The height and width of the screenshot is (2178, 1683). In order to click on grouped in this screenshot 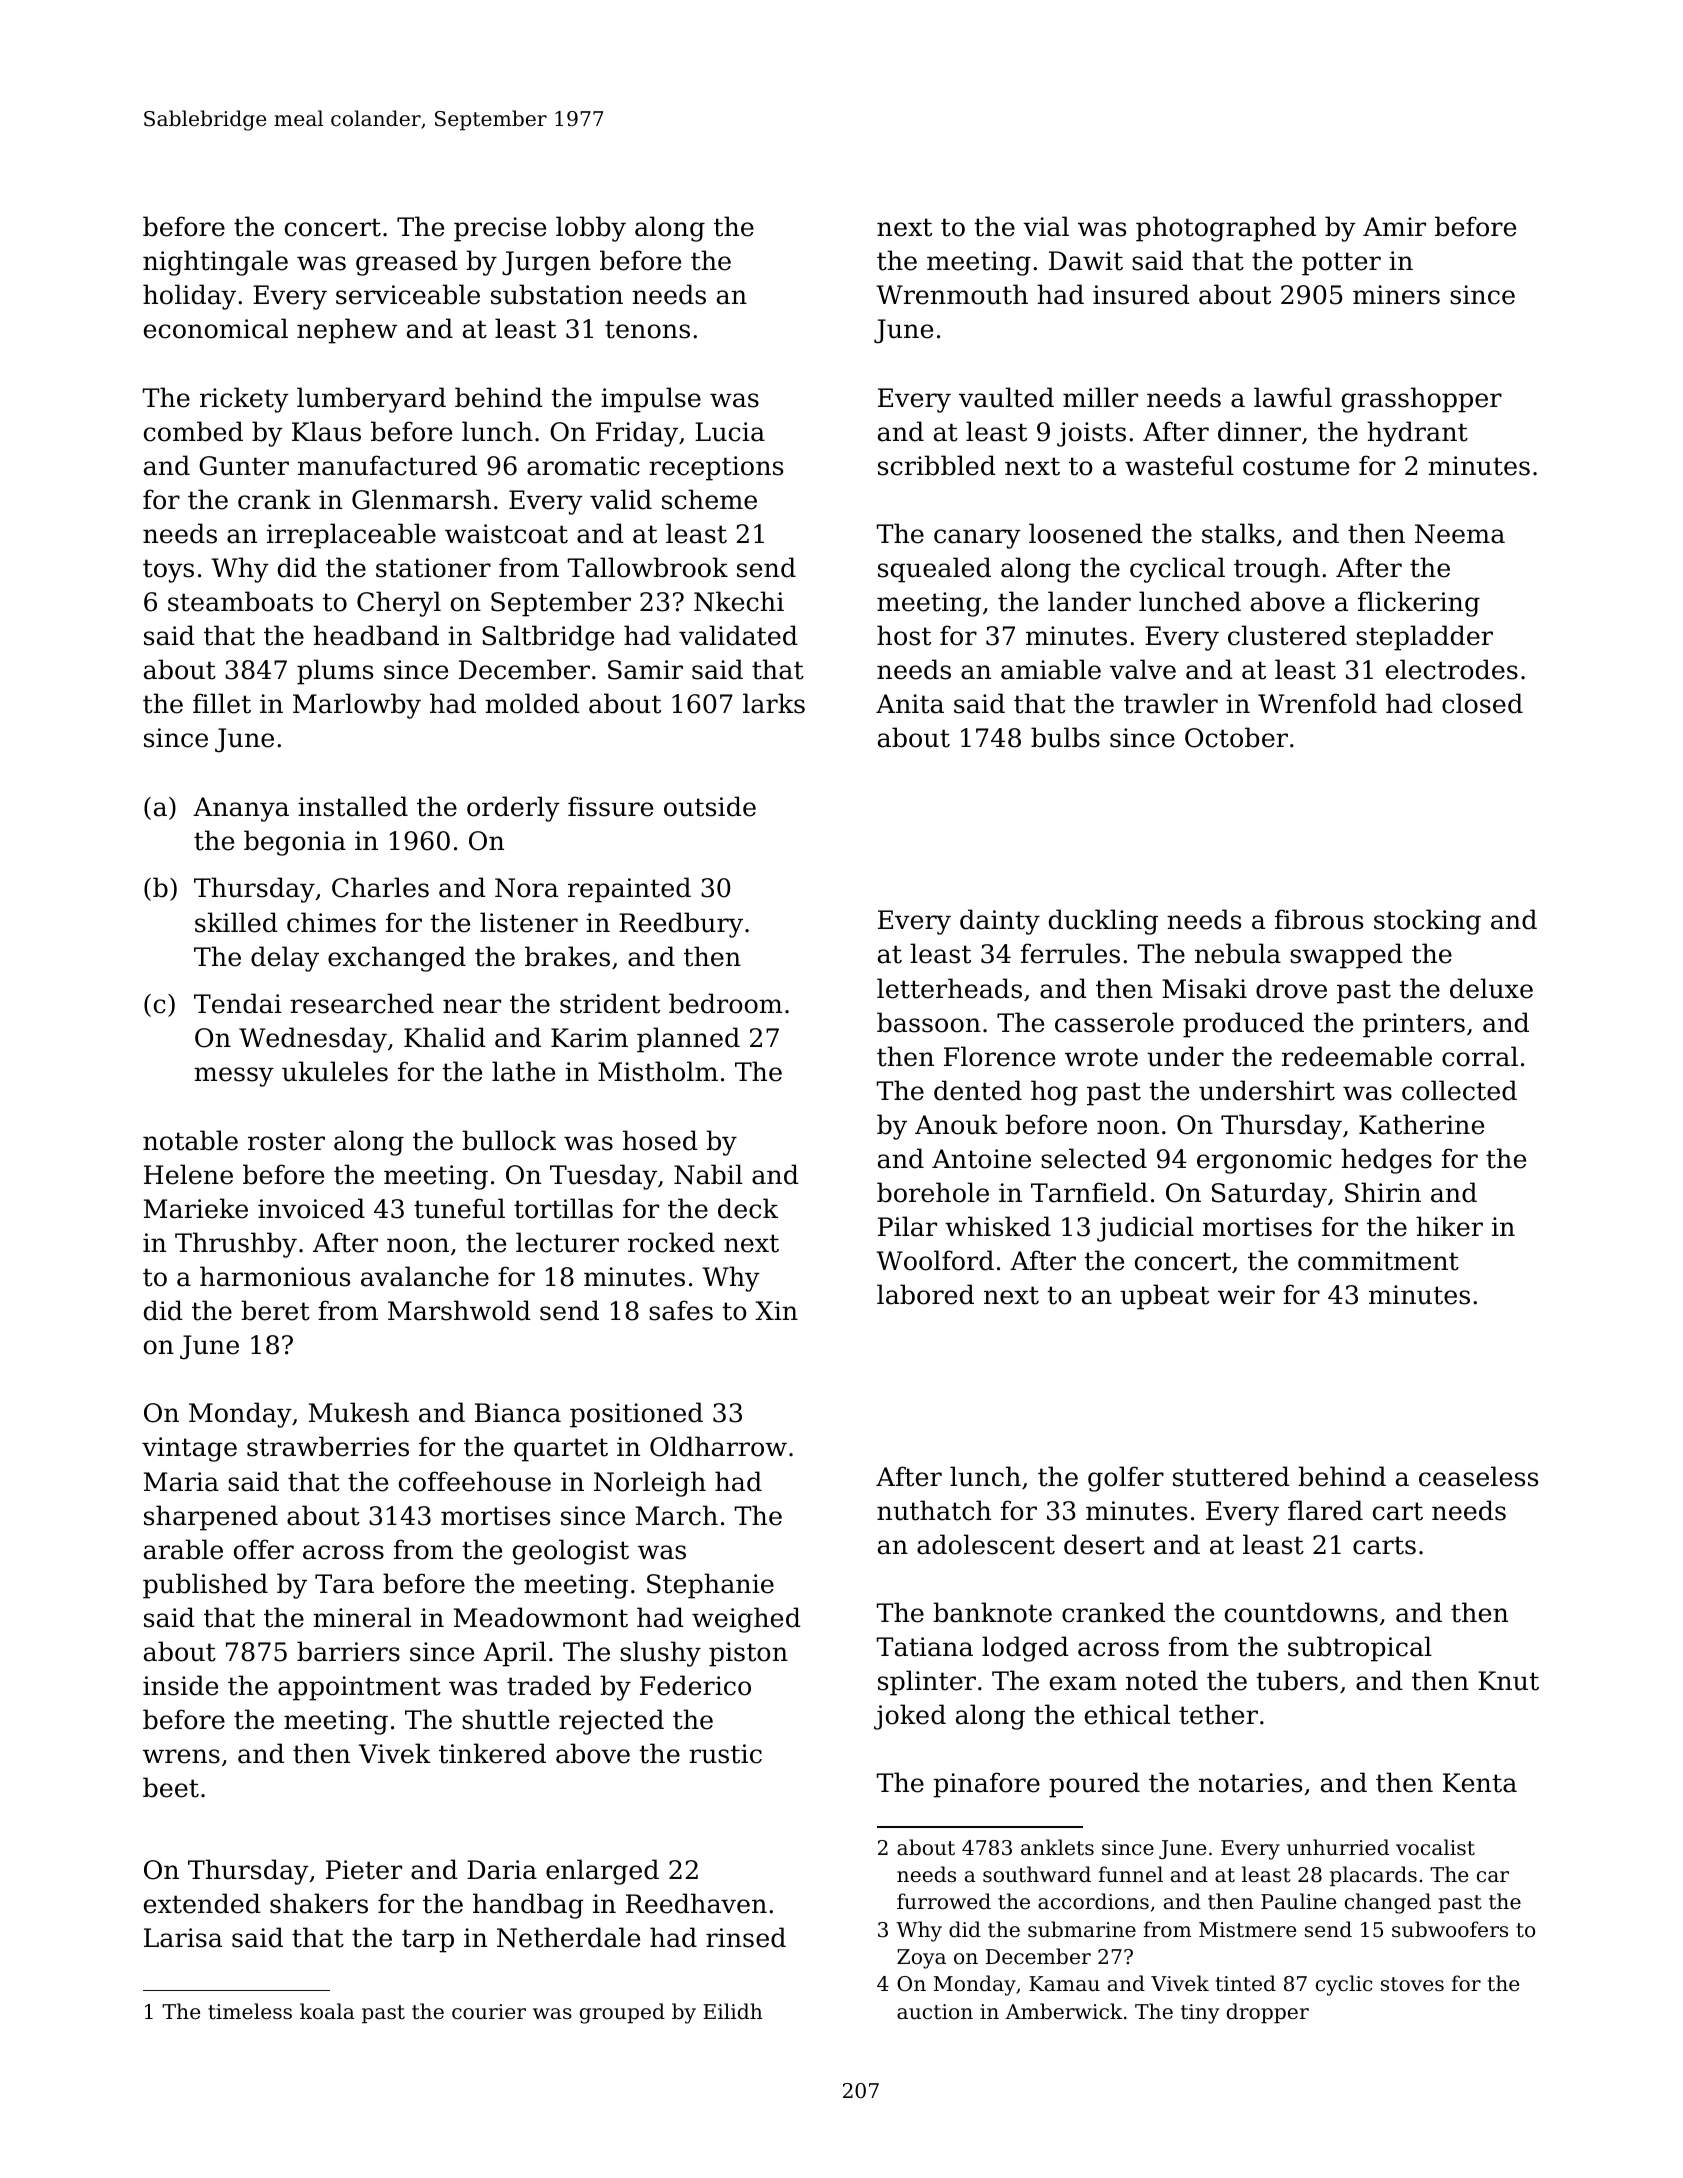, I will do `click(622, 2013)`.
